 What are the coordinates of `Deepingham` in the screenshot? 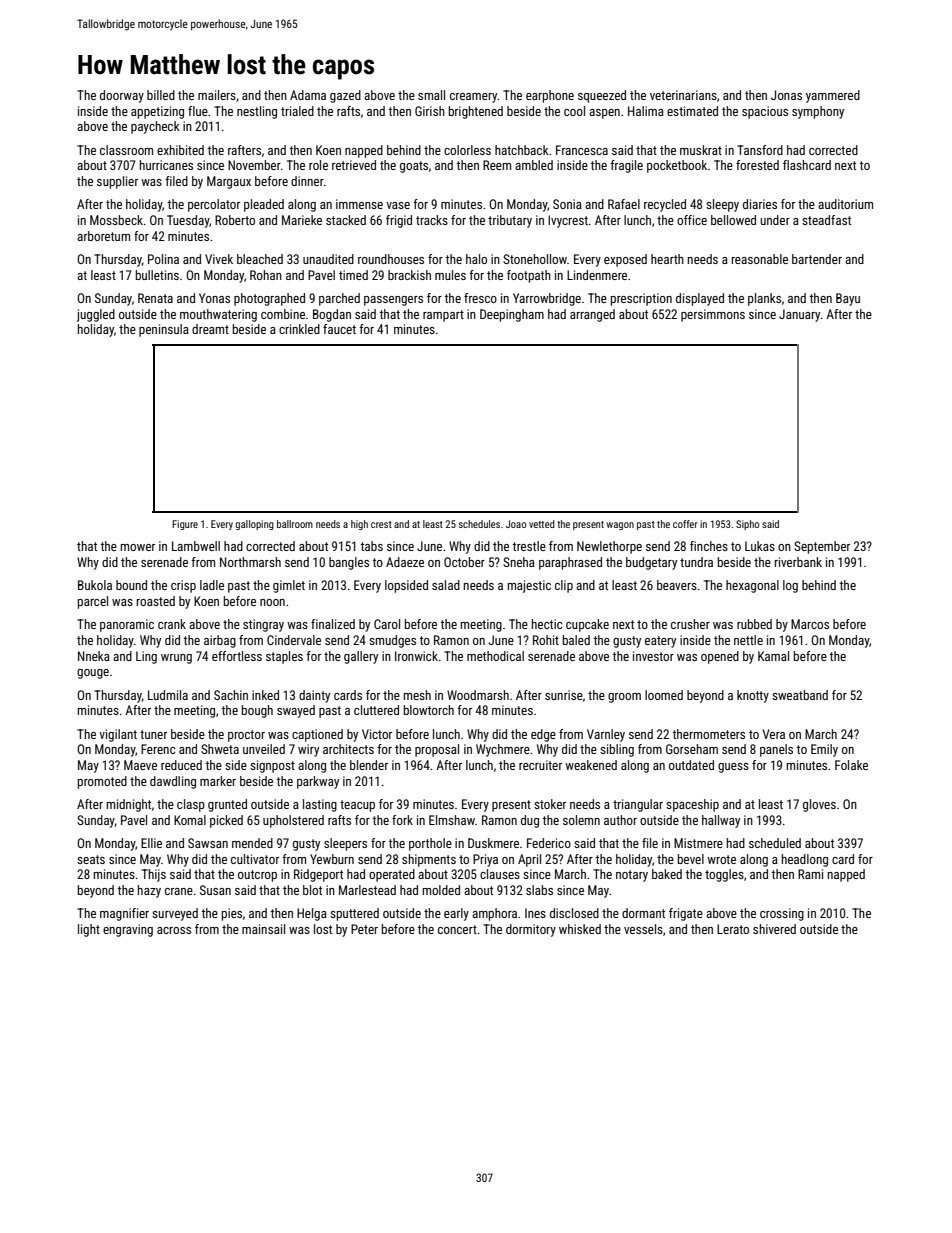 It's located at (512, 315).
